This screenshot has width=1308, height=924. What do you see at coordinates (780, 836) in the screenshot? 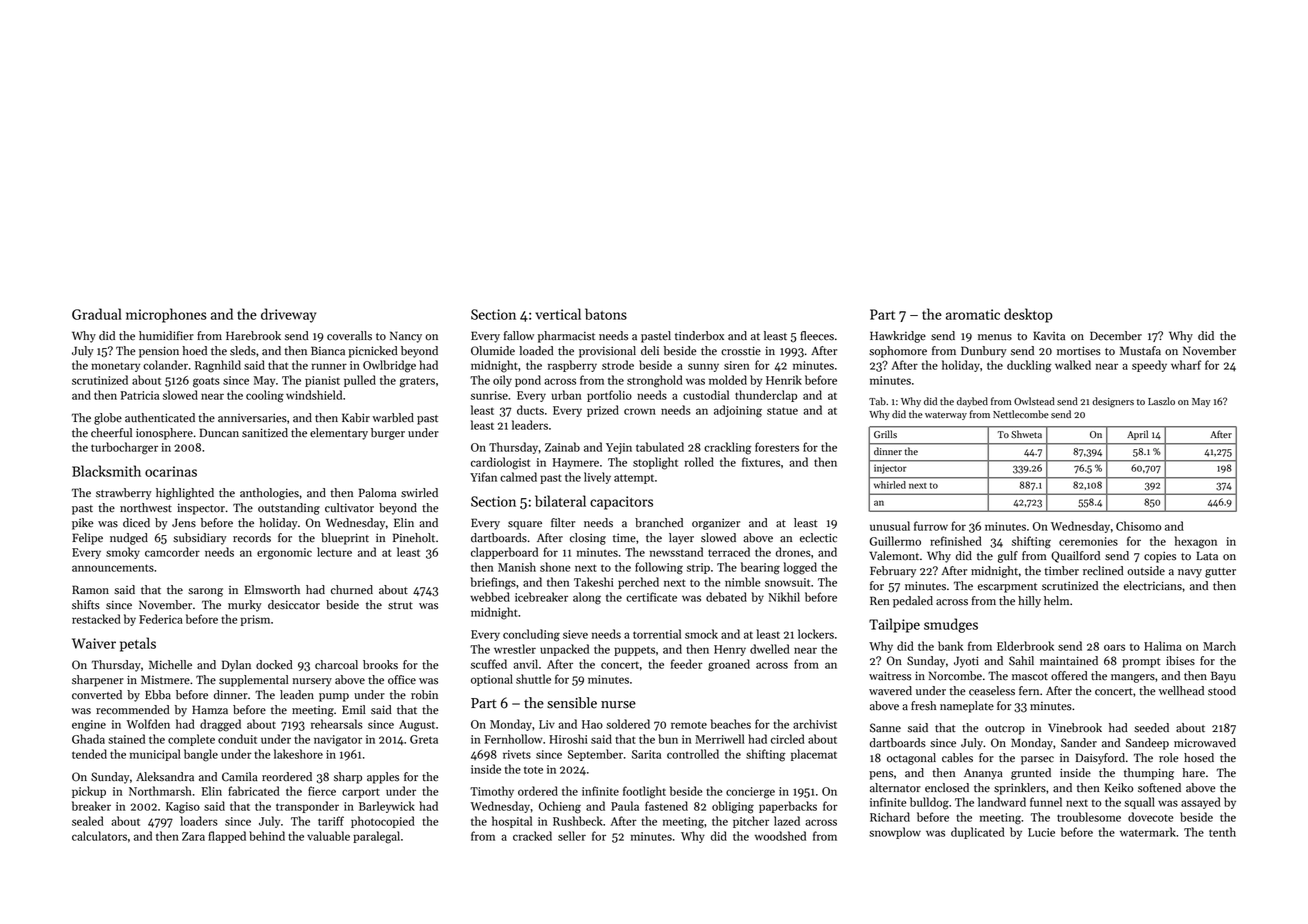
I see `woodshed` at bounding box center [780, 836].
